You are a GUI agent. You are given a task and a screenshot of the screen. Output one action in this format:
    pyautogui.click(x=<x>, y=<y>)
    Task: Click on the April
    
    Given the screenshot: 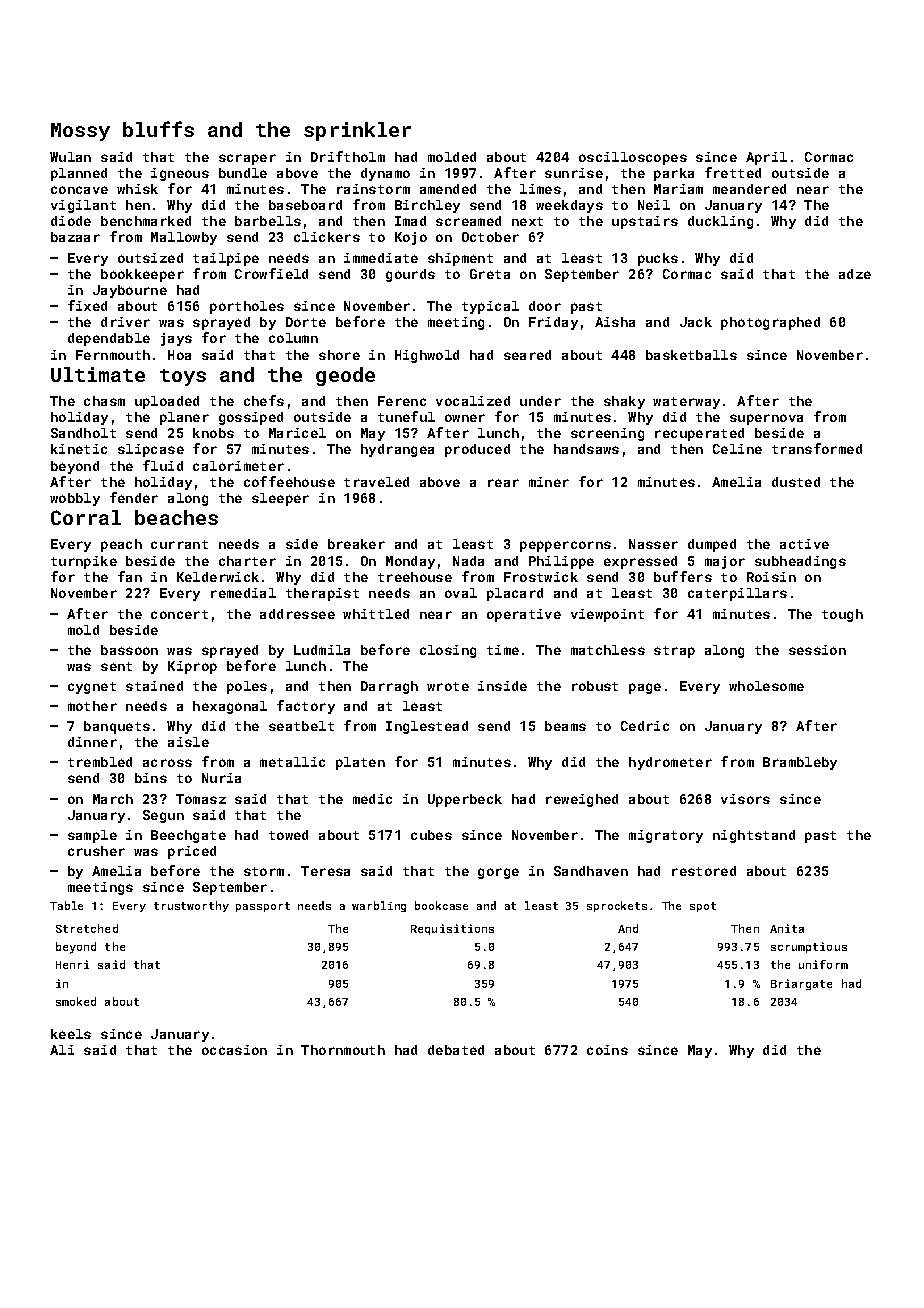 What is the action you would take?
    pyautogui.click(x=766, y=158)
